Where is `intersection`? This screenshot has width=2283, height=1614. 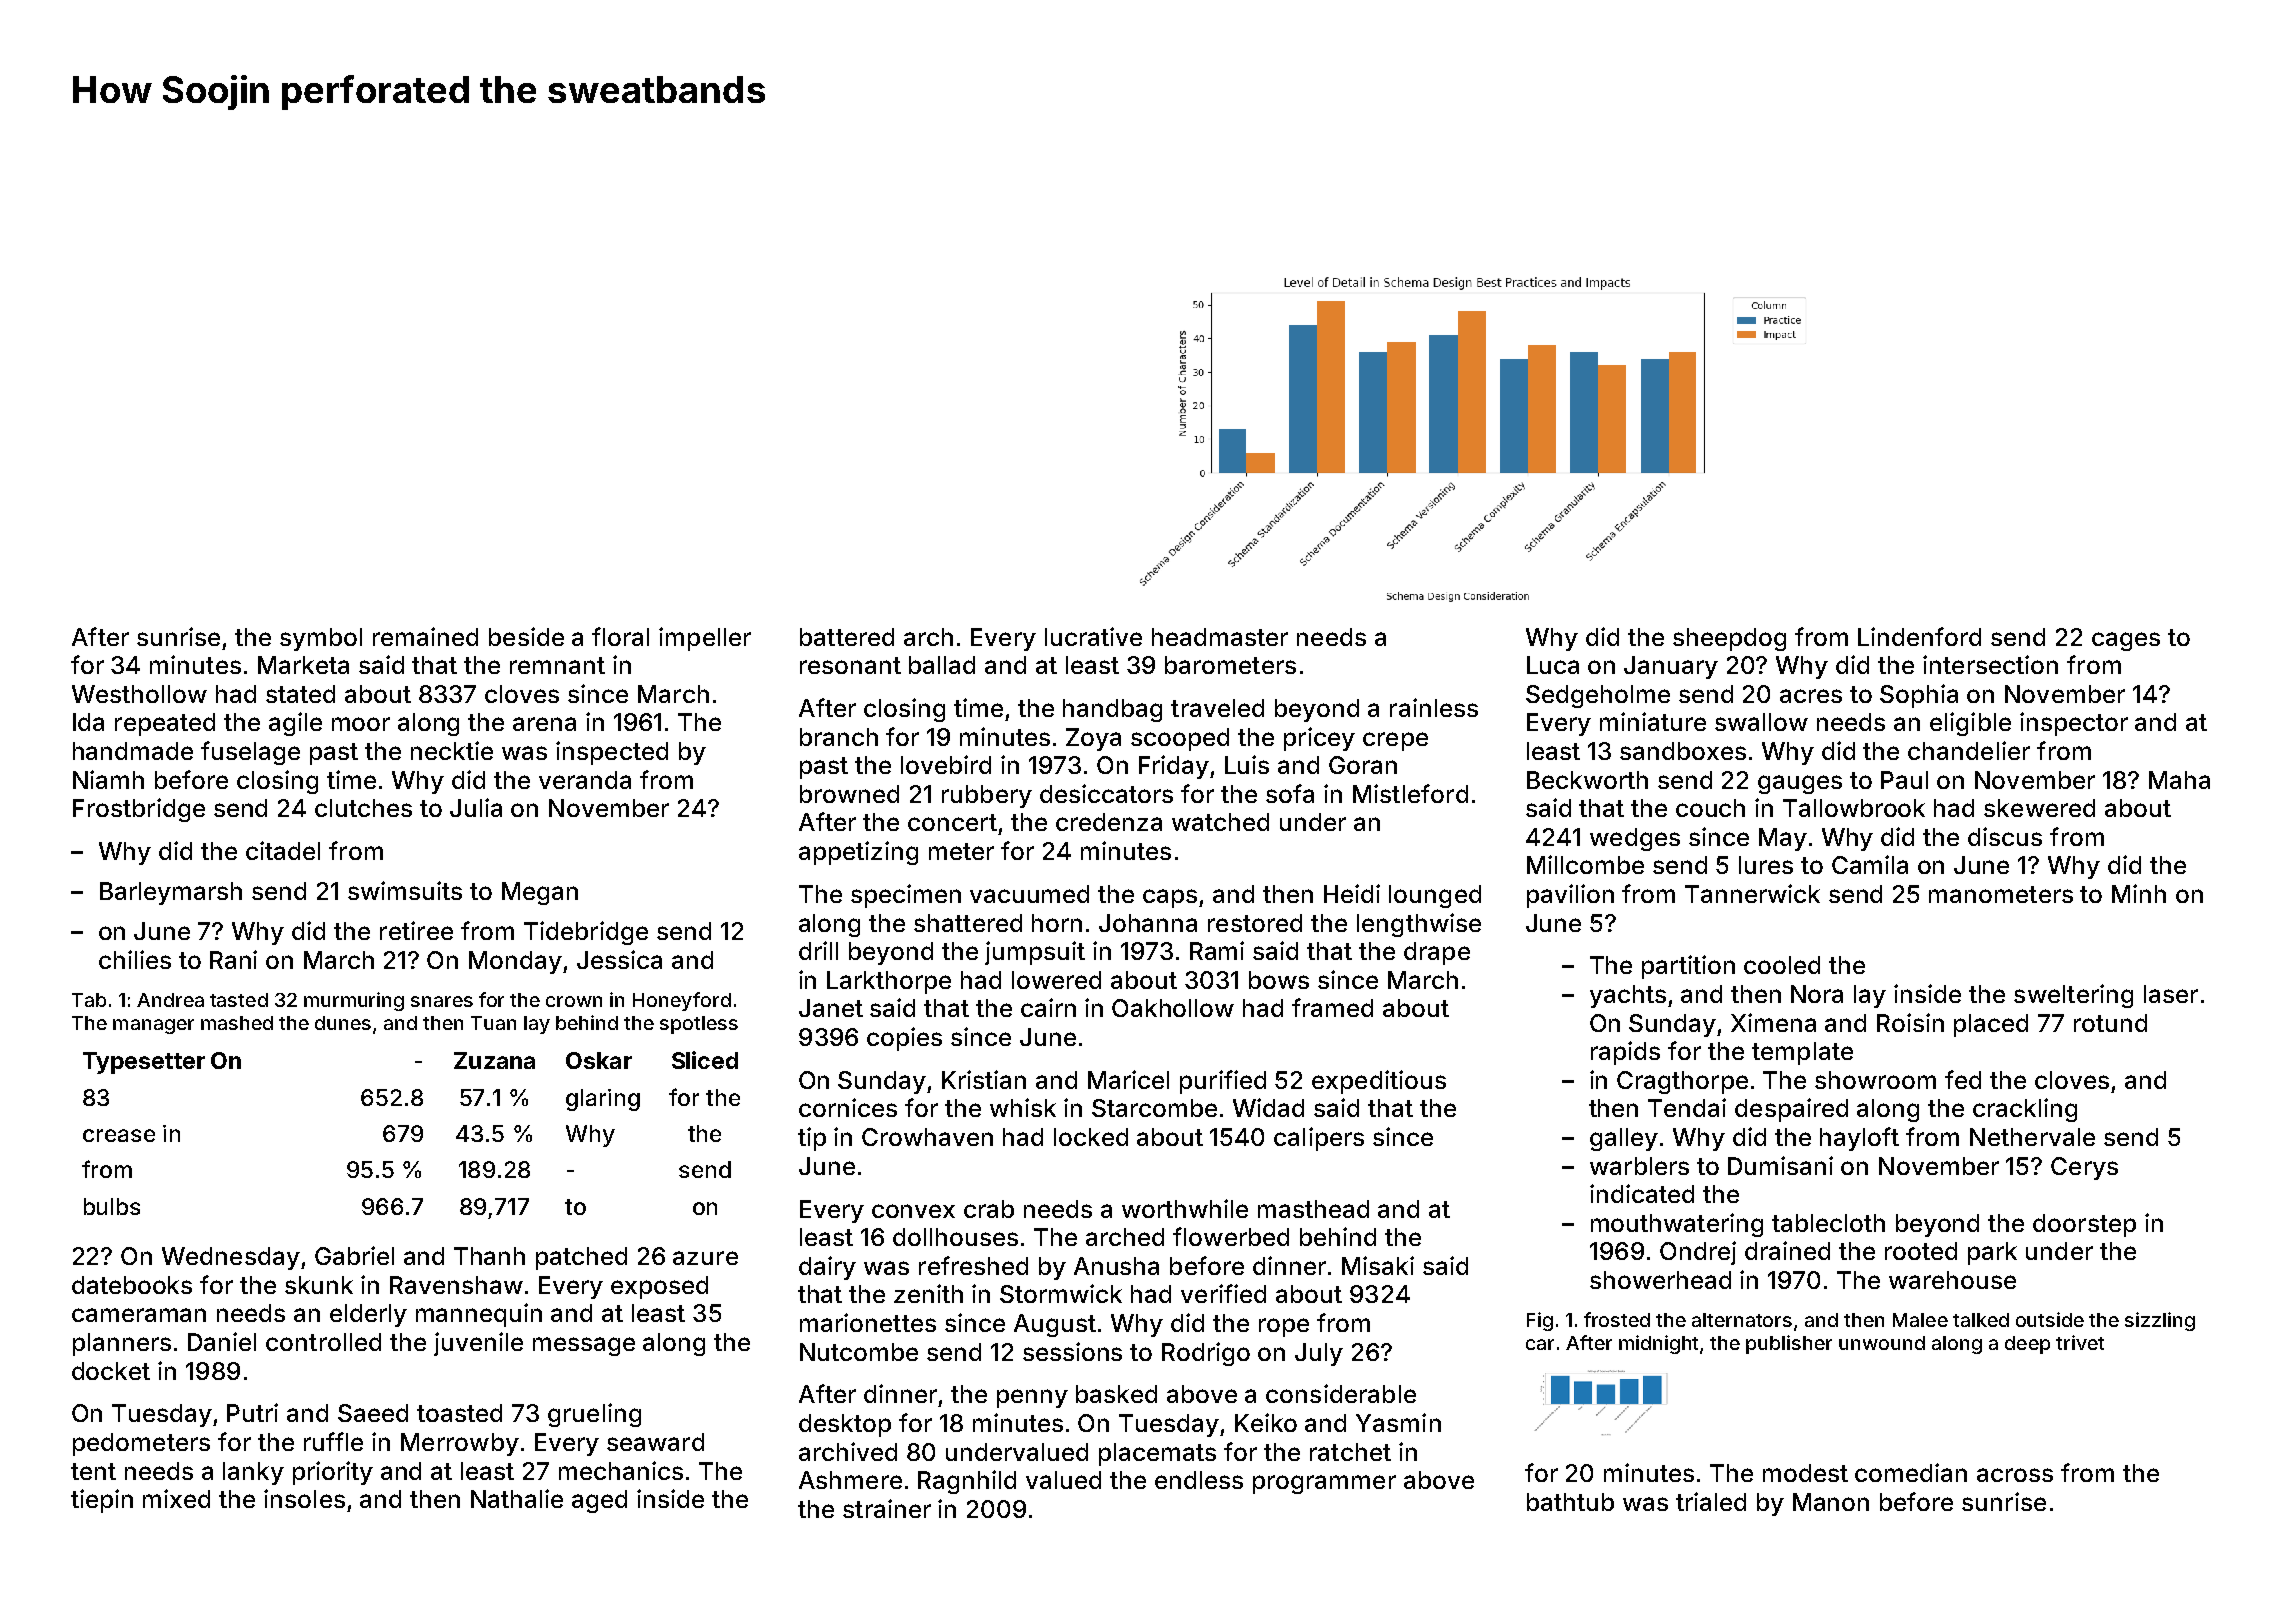
intersection is located at coordinates (1990, 664).
